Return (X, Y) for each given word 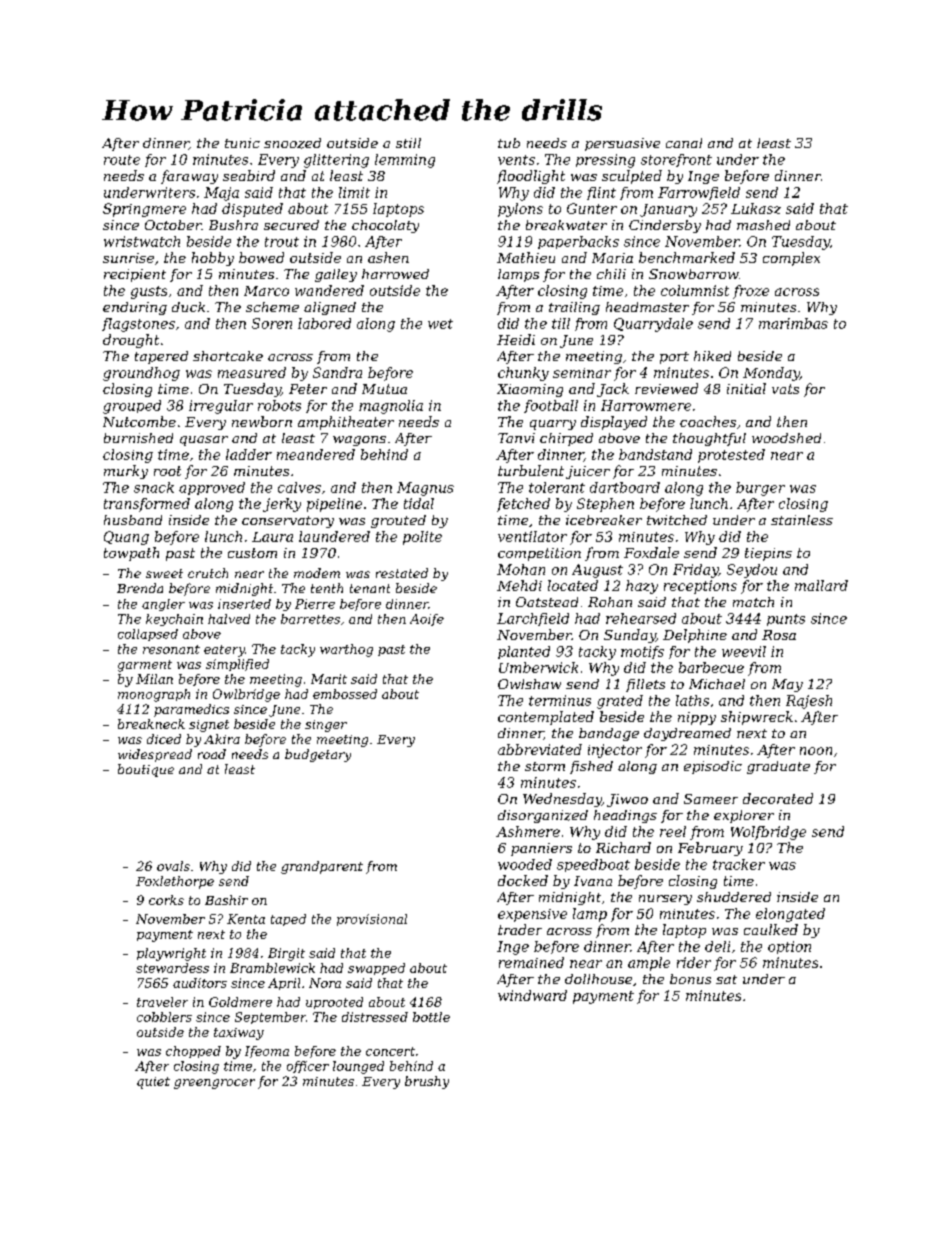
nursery (665, 900)
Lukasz (756, 208)
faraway (189, 177)
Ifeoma (267, 1052)
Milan (154, 679)
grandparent (322, 867)
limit (354, 192)
